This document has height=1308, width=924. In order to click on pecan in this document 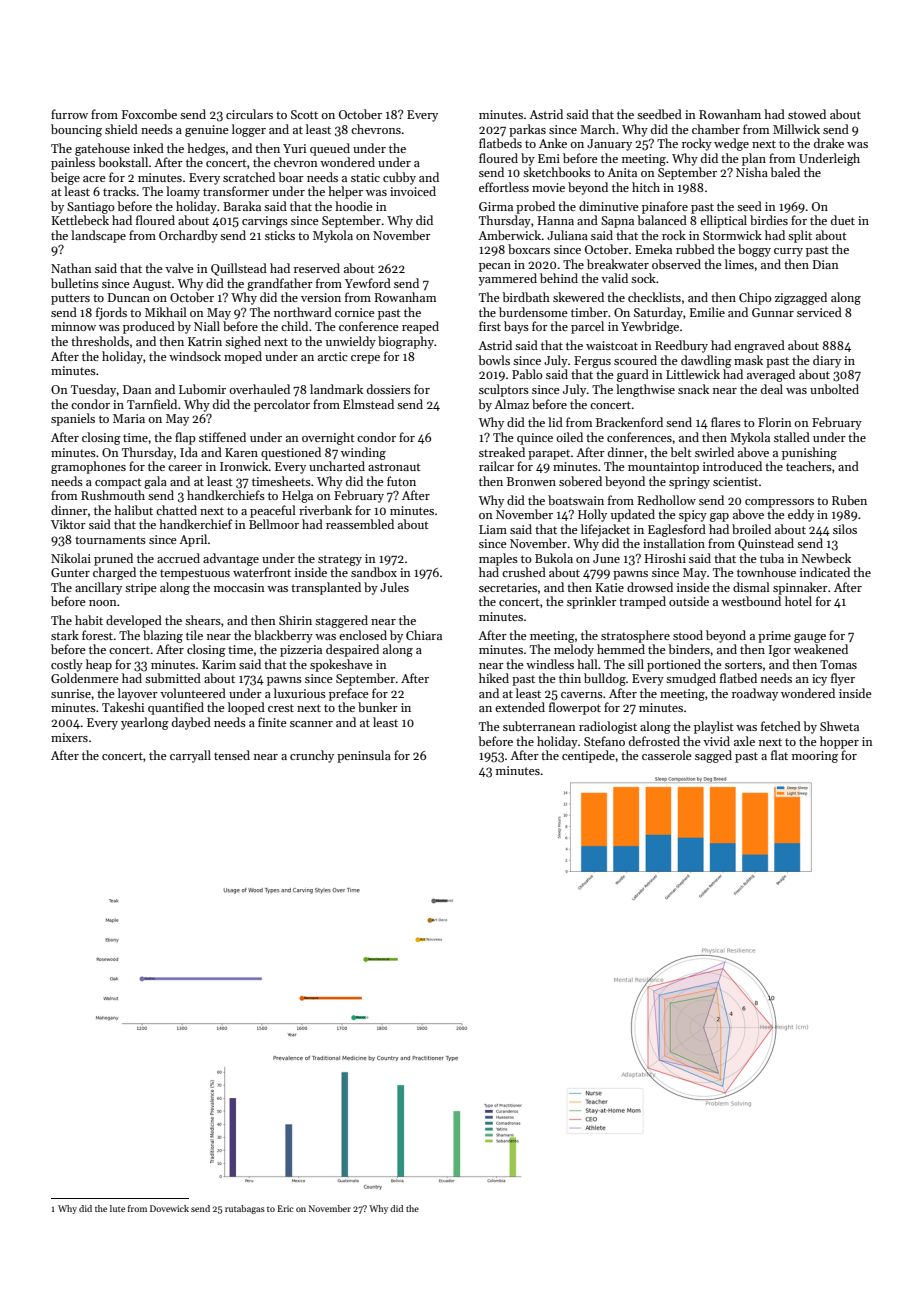, I will do `click(495, 267)`.
